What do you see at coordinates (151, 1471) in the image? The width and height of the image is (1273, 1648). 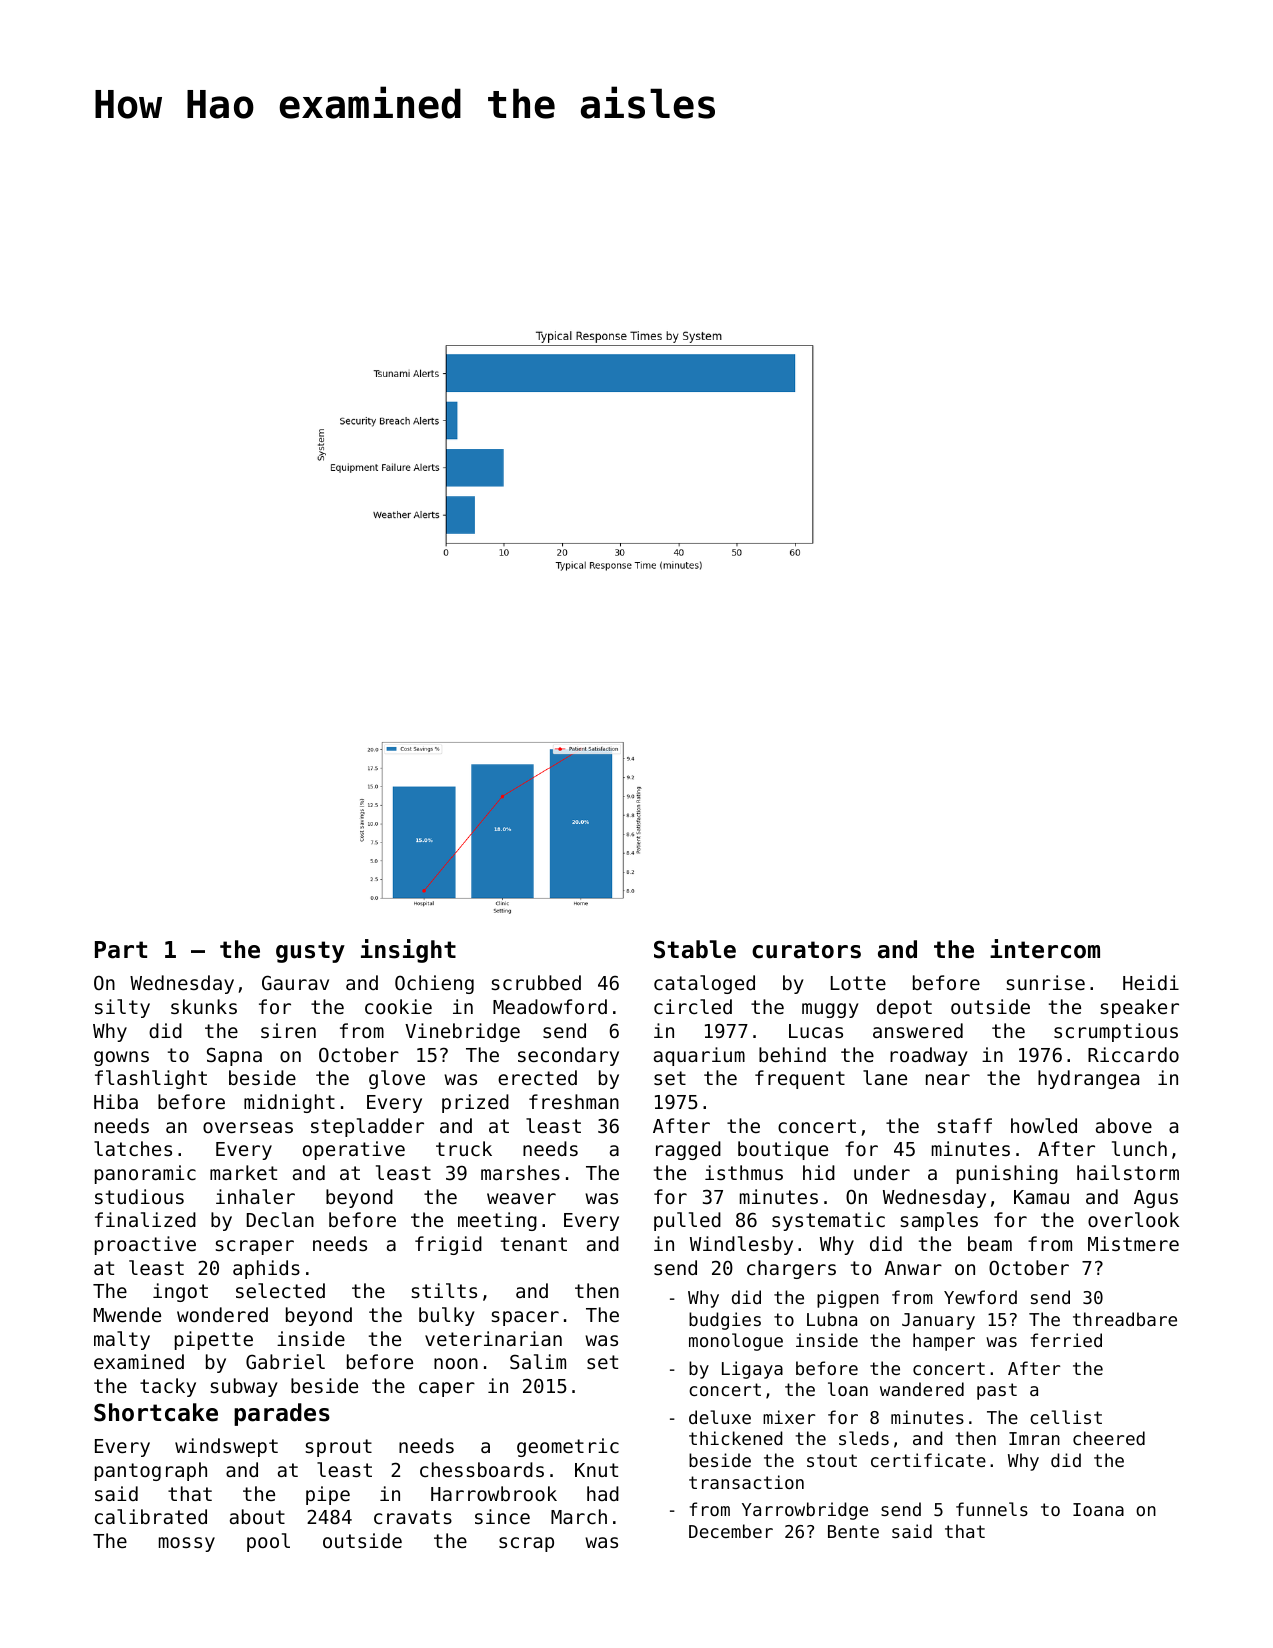 I see `pantograph` at bounding box center [151, 1471].
